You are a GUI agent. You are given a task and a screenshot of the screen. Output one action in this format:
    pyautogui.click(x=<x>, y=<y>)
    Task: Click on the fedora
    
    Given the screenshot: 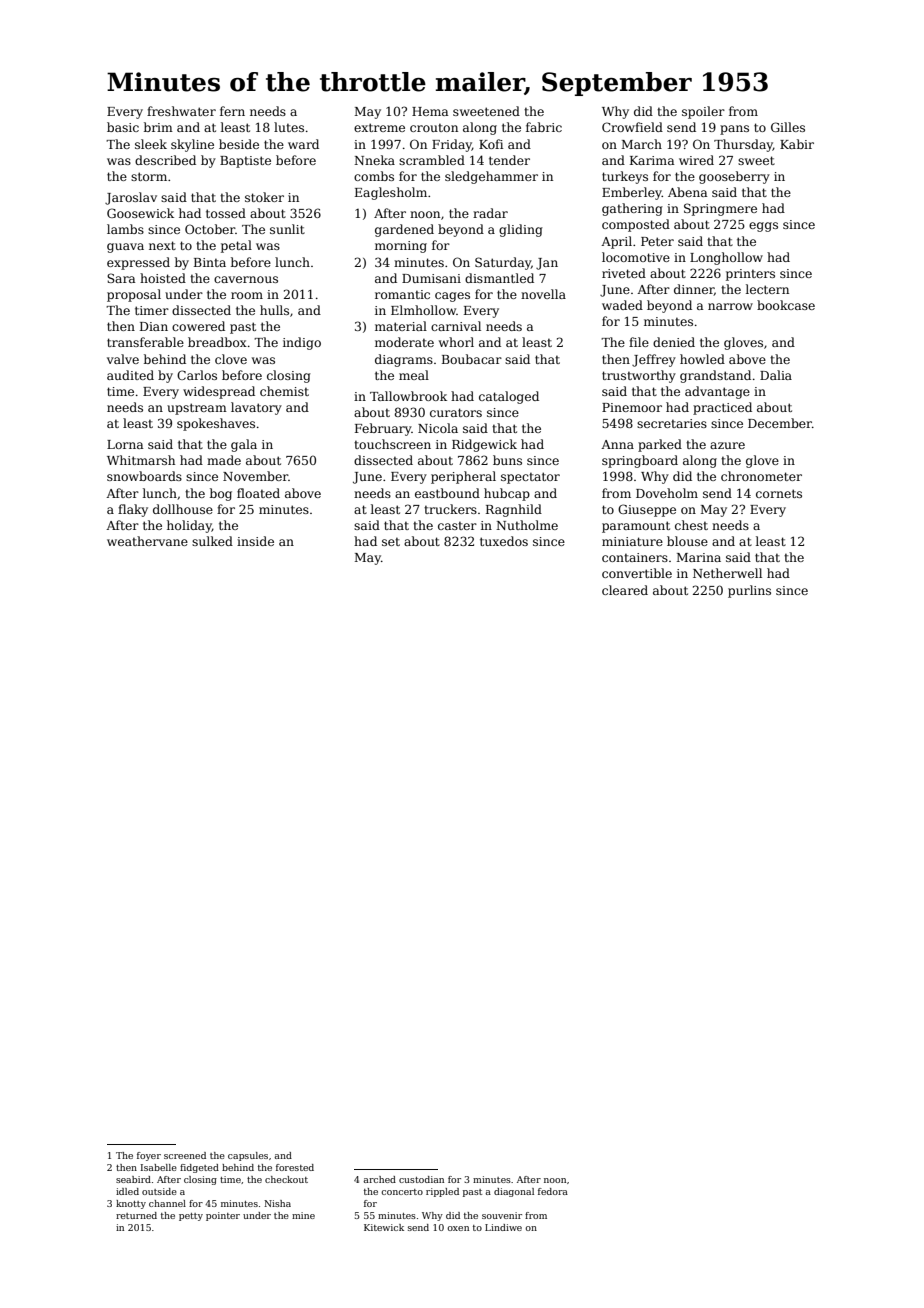 What is the action you would take?
    pyautogui.click(x=553, y=1191)
